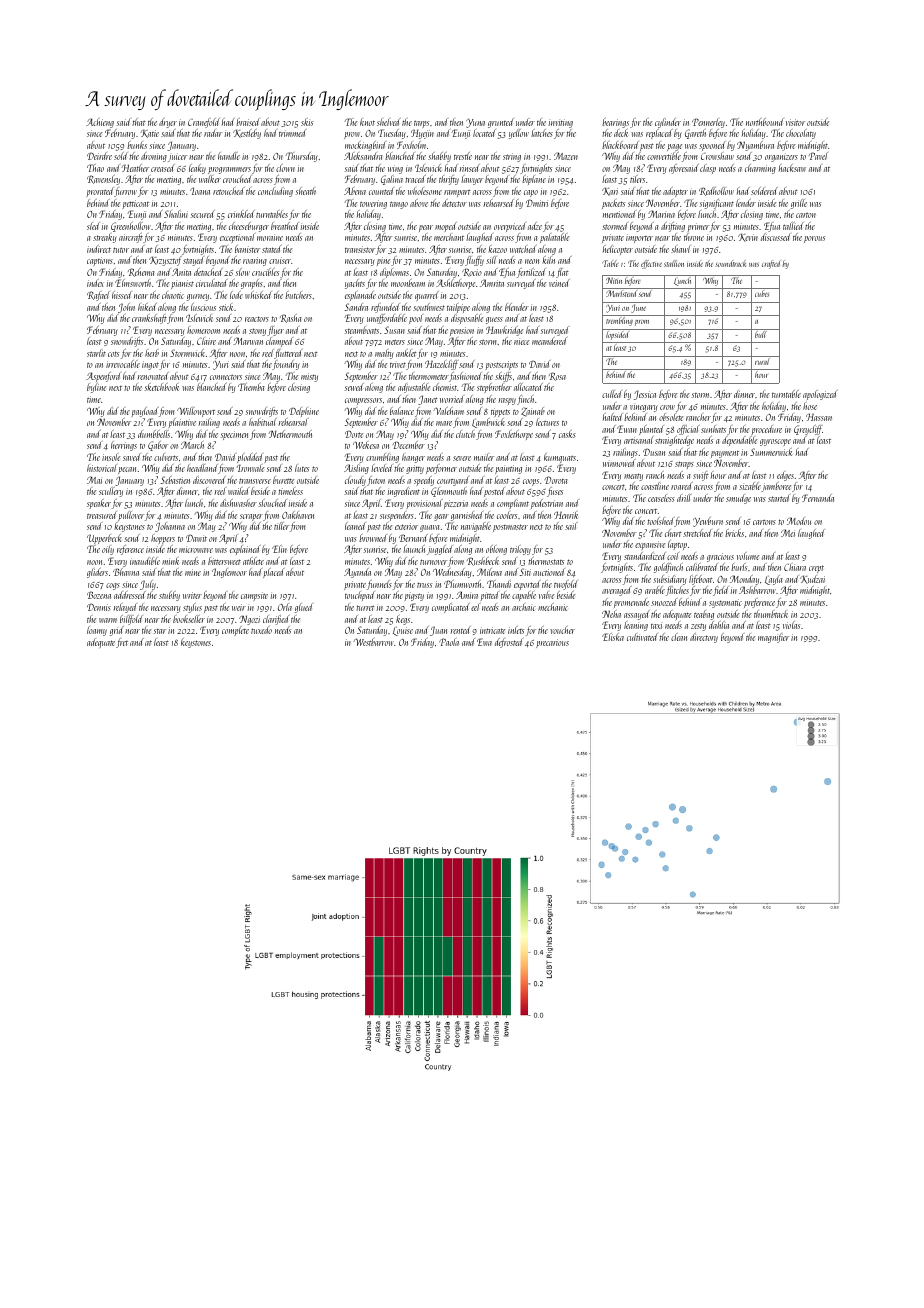 This page has width=924, height=1308. Describe the element at coordinates (619, 214) in the page. I see `mentioned` at that location.
